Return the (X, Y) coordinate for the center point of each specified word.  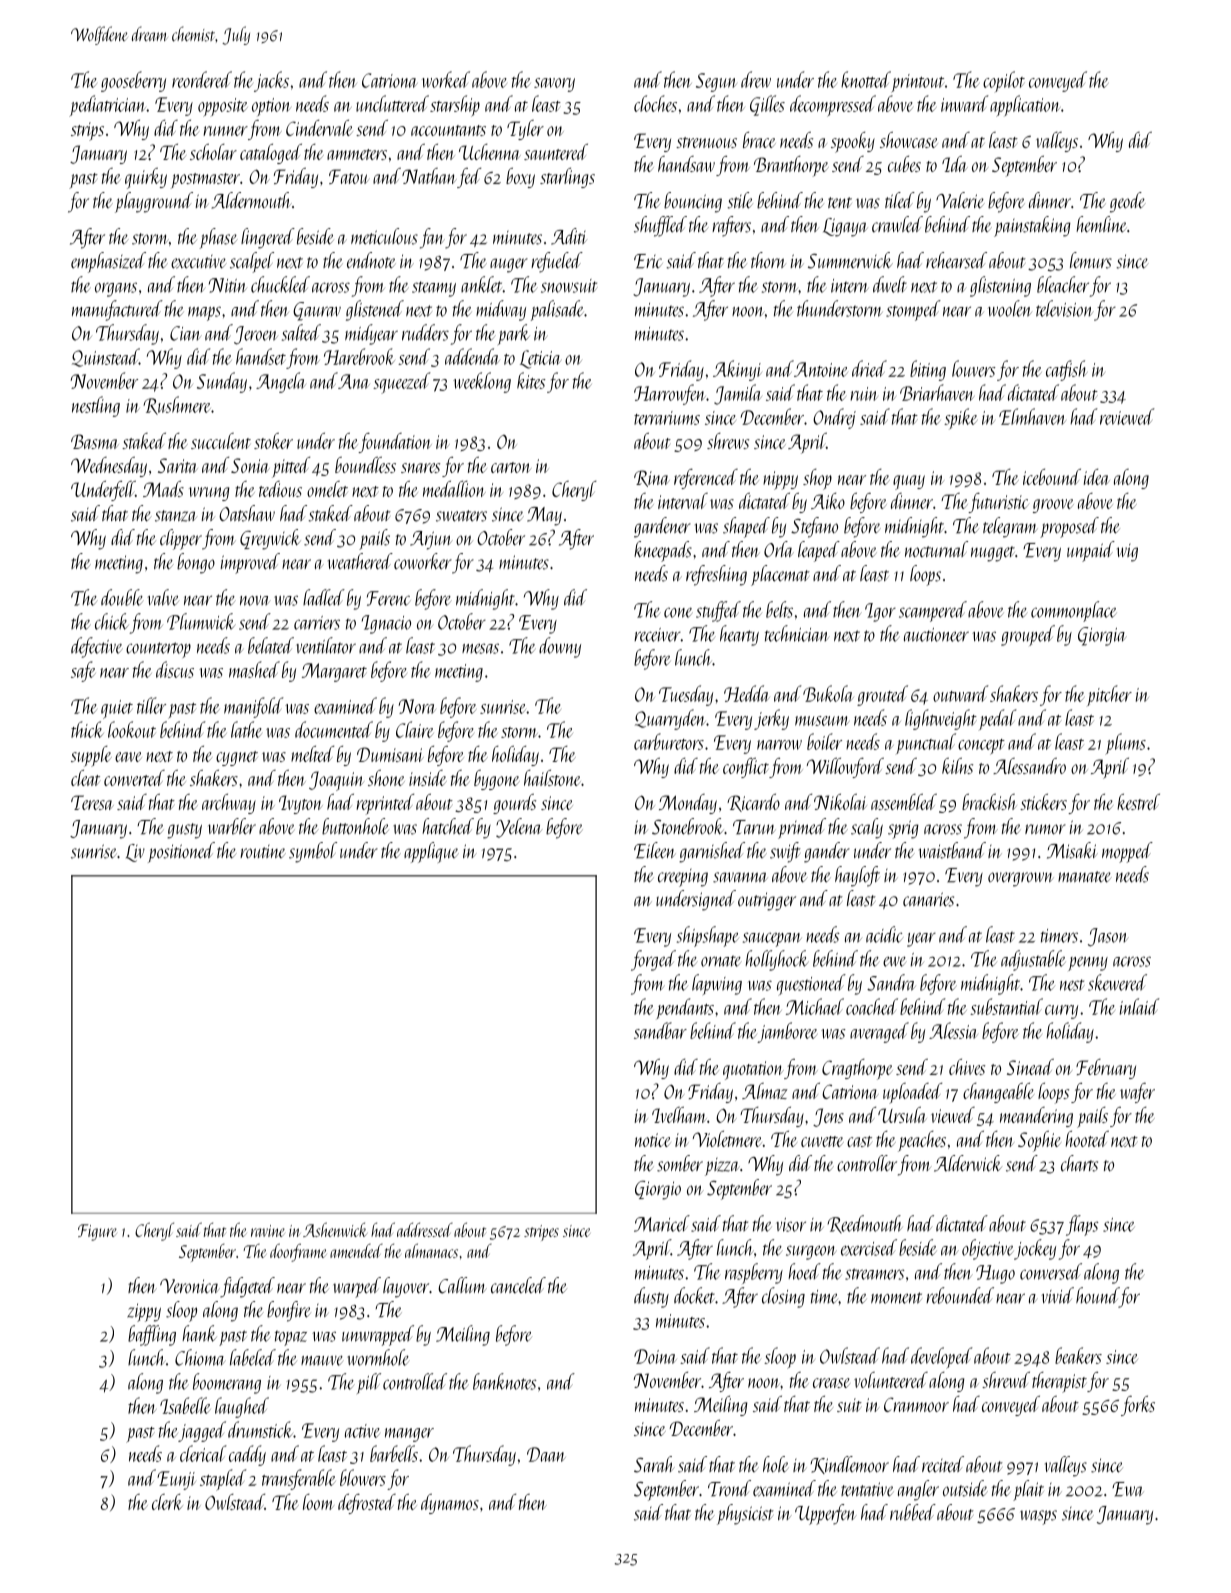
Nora (417, 706)
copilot (1004, 81)
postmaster (205, 181)
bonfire (289, 1311)
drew (756, 79)
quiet (117, 709)
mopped (1127, 852)
